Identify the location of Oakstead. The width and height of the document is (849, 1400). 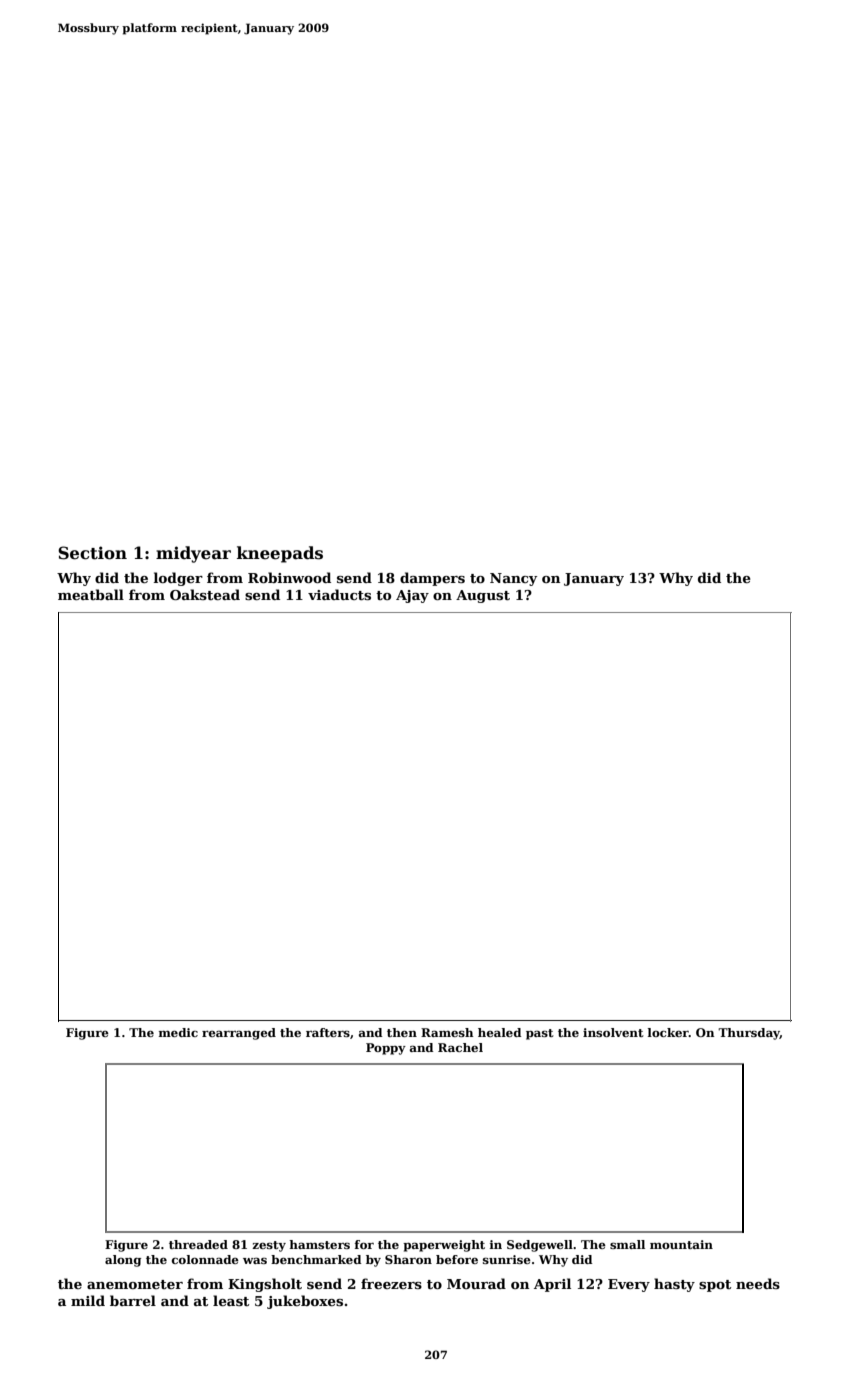
(205, 594).
